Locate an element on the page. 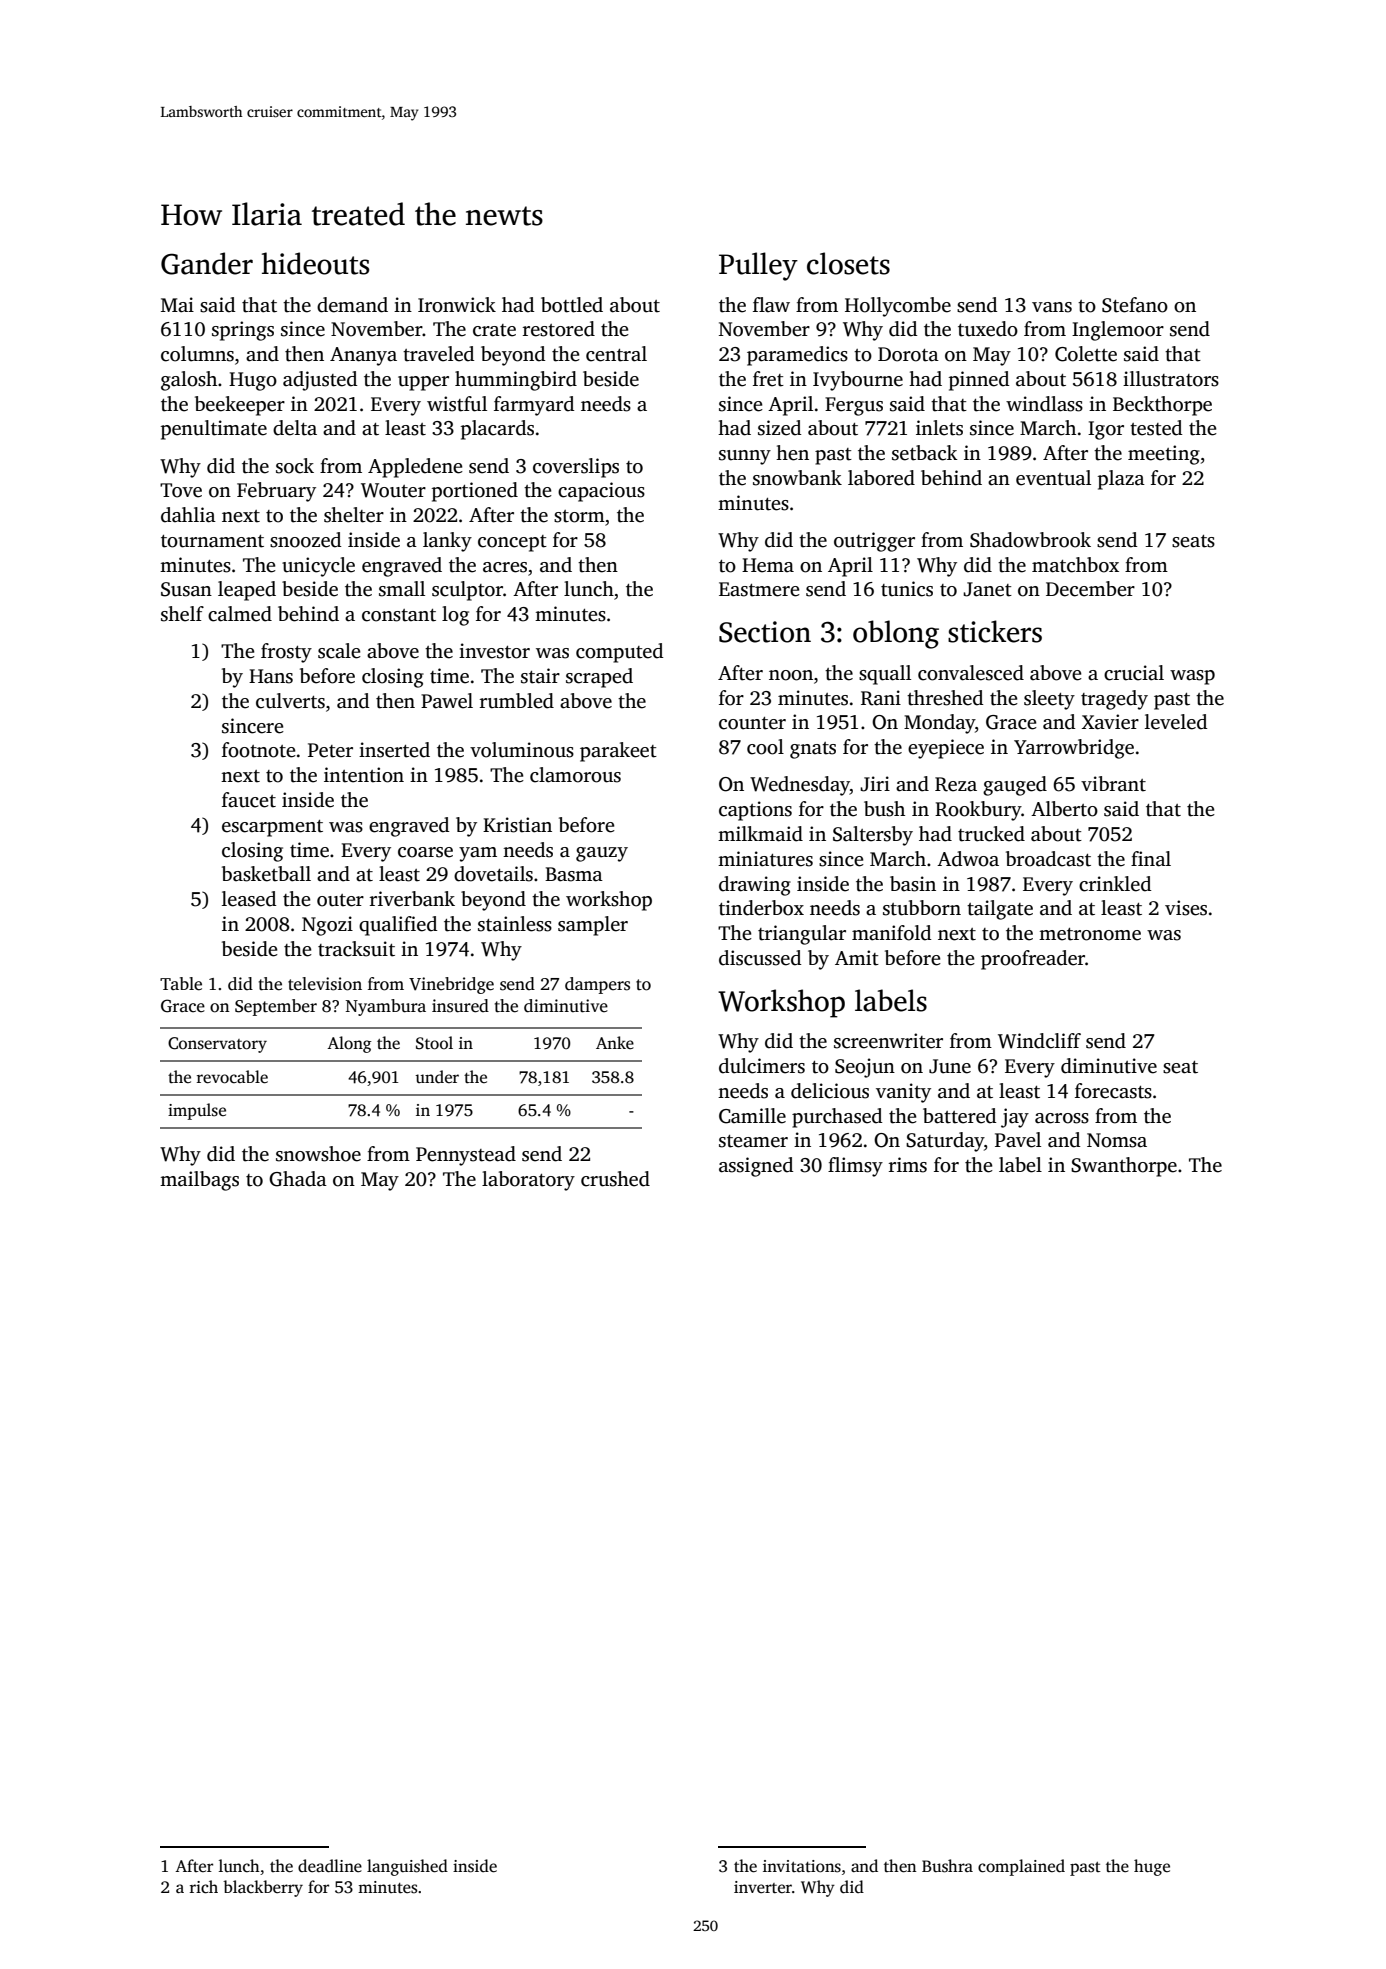 The height and width of the image is (1969, 1386). dampers is located at coordinates (597, 985).
